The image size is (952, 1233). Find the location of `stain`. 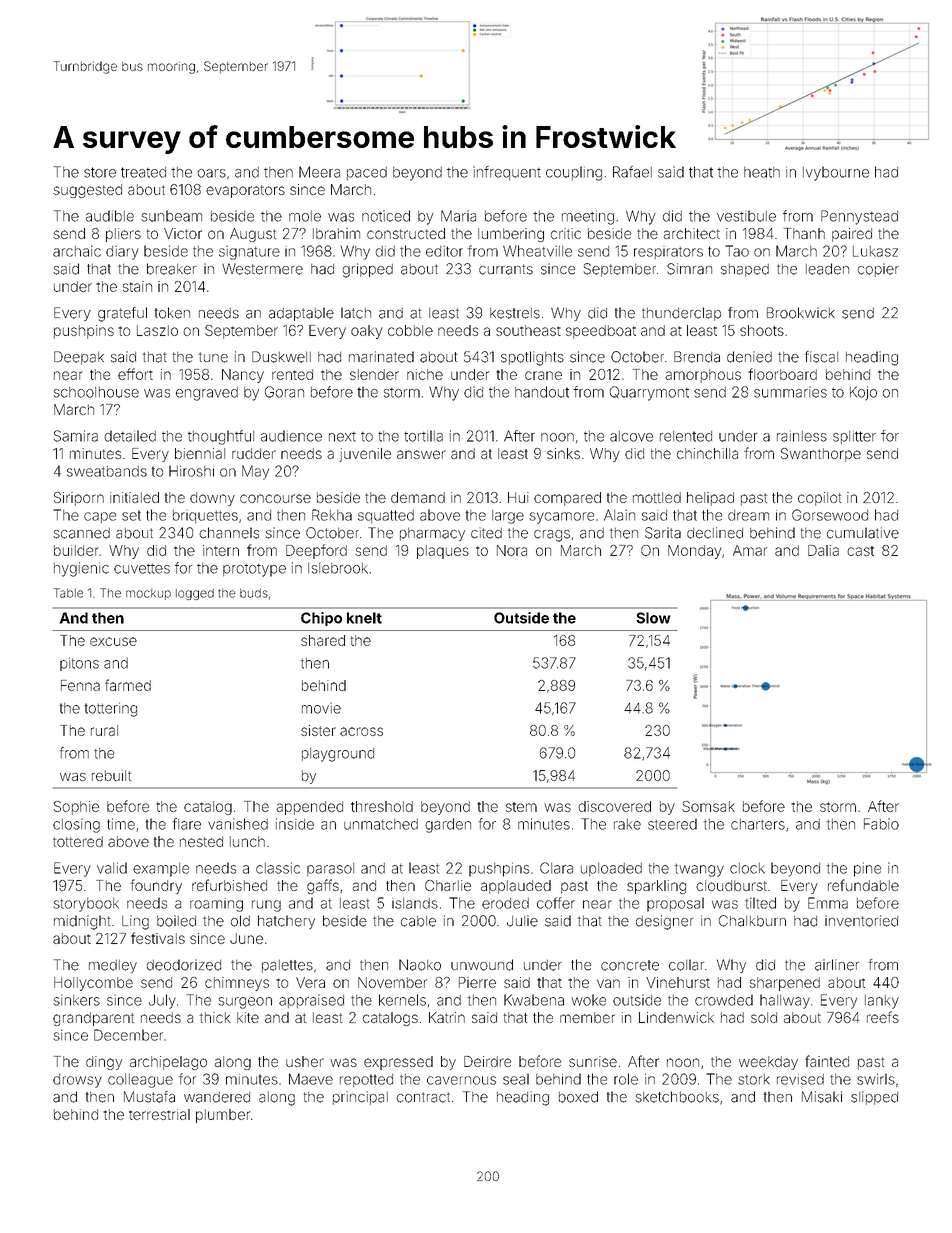

stain is located at coordinates (137, 286).
